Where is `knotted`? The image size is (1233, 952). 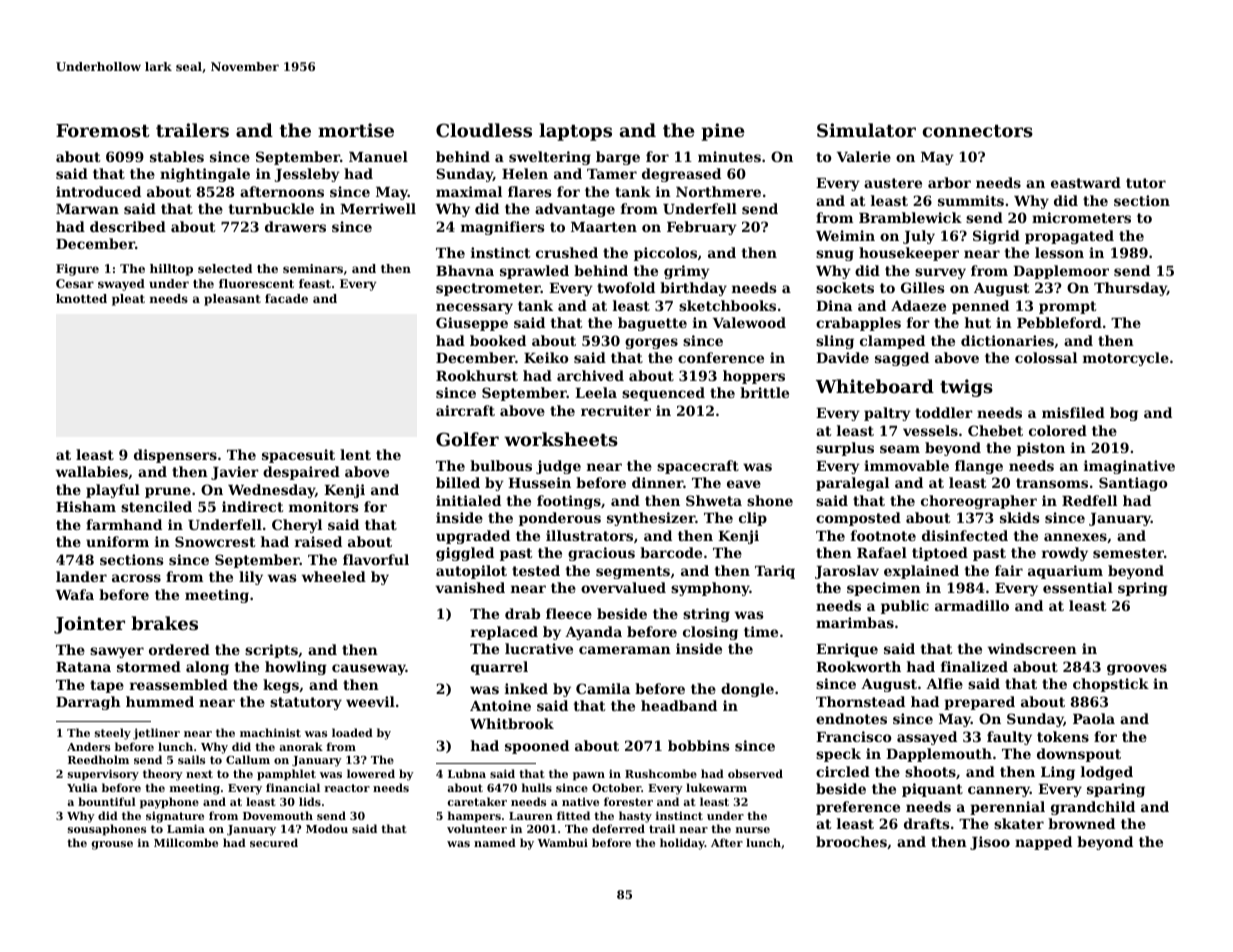 knotted is located at coordinates (81, 298).
